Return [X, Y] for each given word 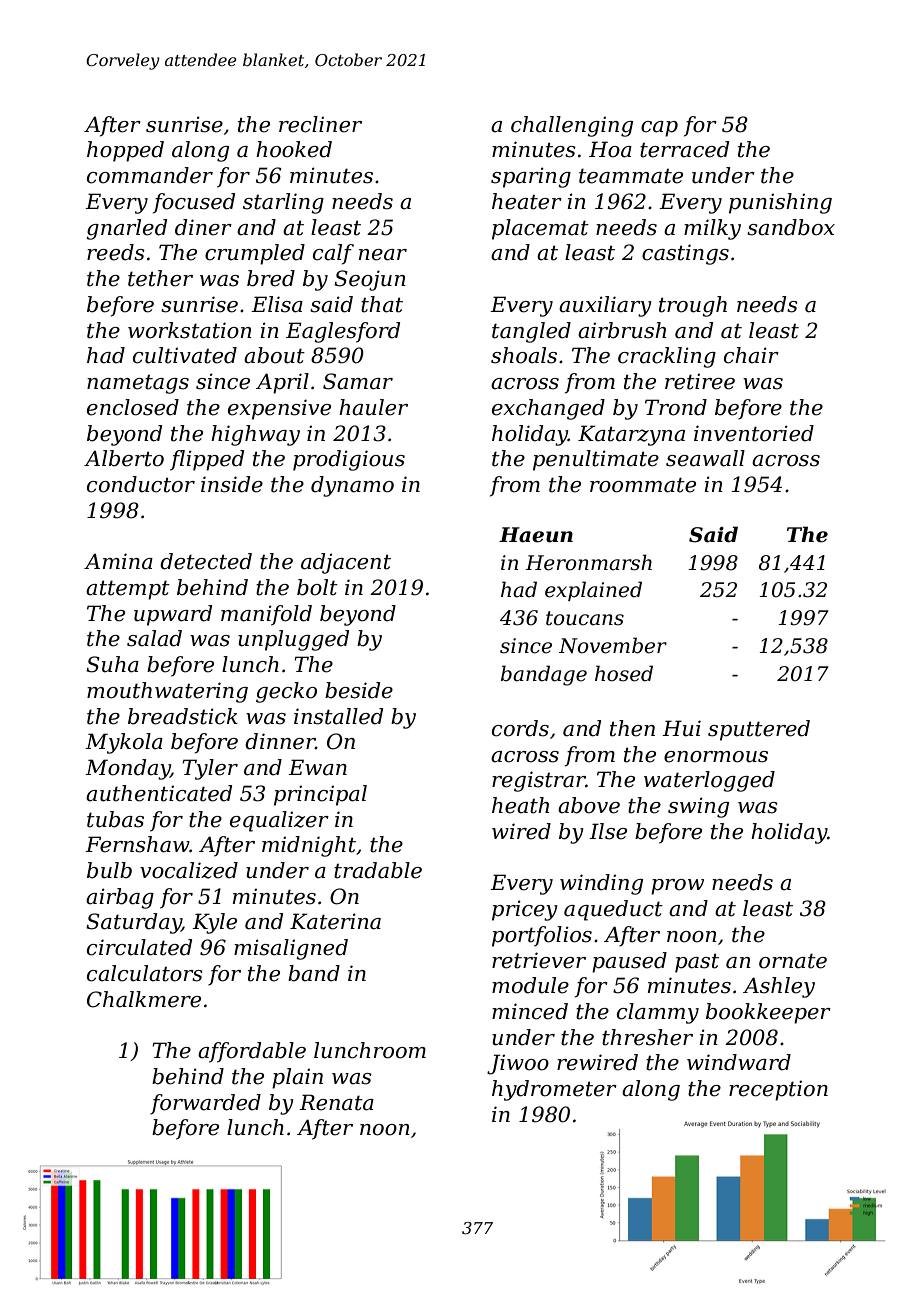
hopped [125, 151]
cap [659, 129]
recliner [320, 124]
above [589, 805]
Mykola [124, 743]
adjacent [346, 563]
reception [778, 1091]
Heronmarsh [588, 562]
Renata [336, 1102]
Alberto [124, 458]
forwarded [205, 1104]
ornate [793, 961]
